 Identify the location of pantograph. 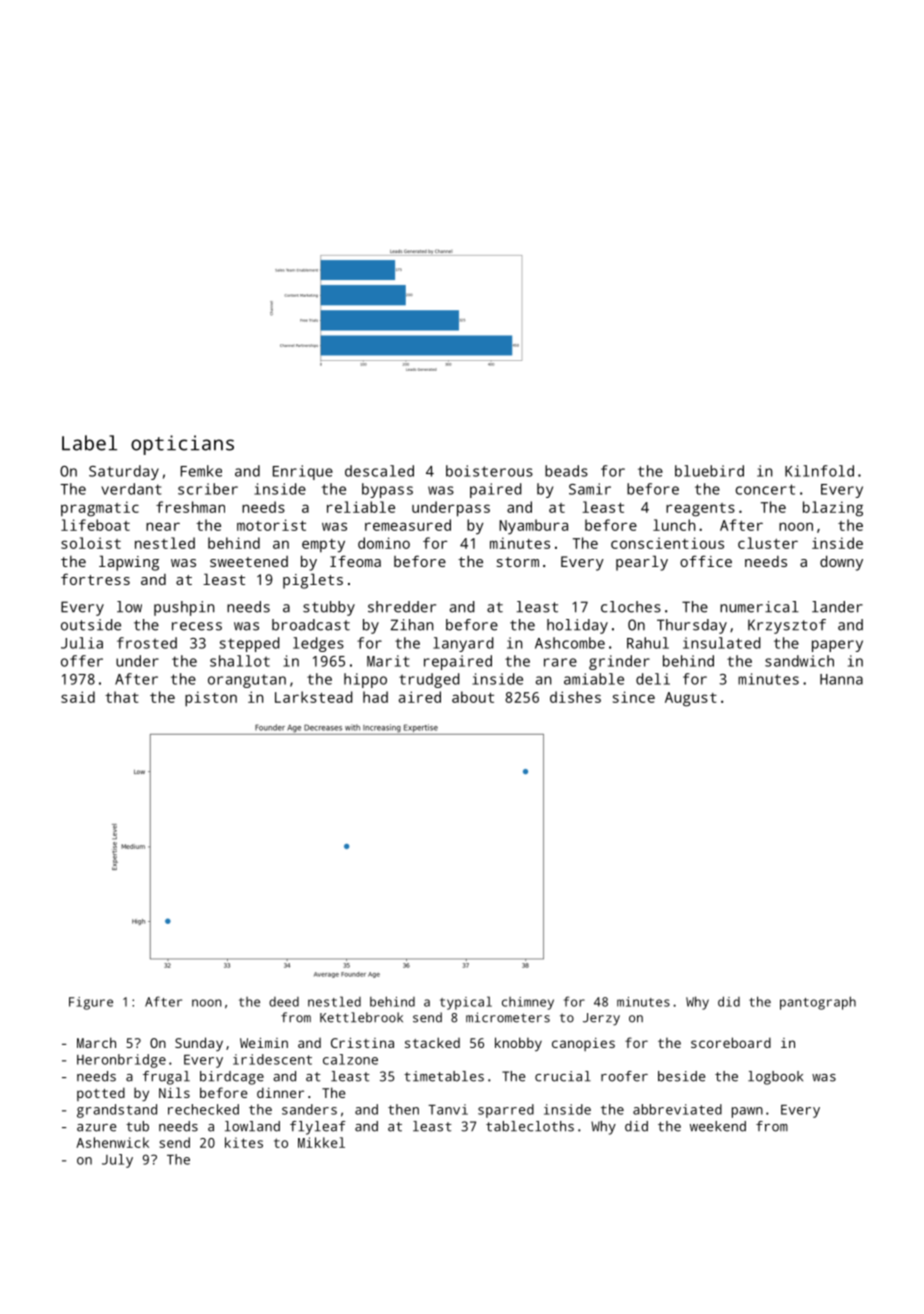
(818, 1003).
